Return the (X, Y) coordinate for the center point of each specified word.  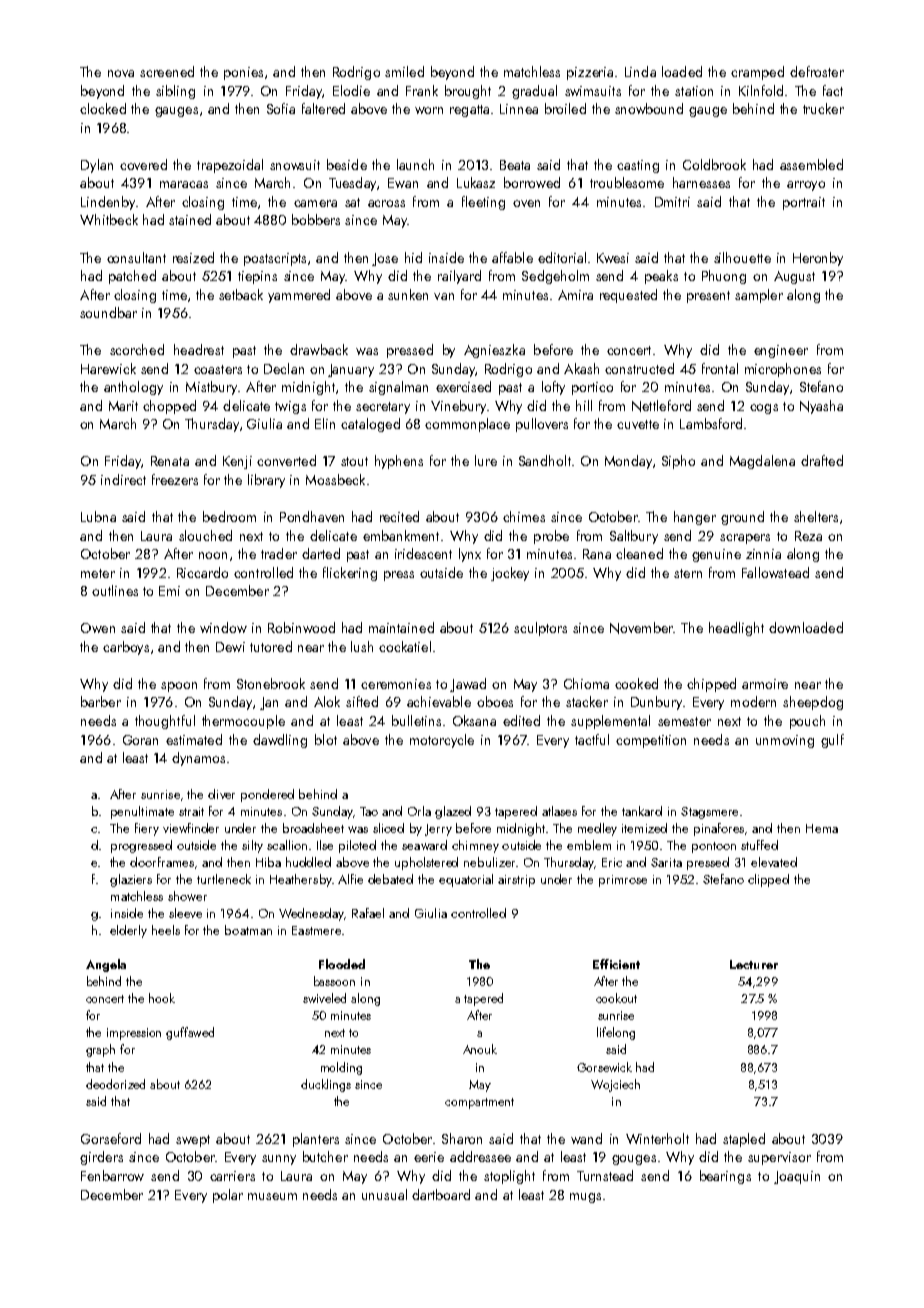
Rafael (368, 913)
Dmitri (672, 202)
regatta (469, 111)
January (351, 370)
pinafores (719, 829)
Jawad (468, 685)
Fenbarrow (112, 1175)
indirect (123, 479)
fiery (147, 829)
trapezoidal (230, 166)
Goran (140, 740)
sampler (759, 296)
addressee (480, 1156)
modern (753, 701)
